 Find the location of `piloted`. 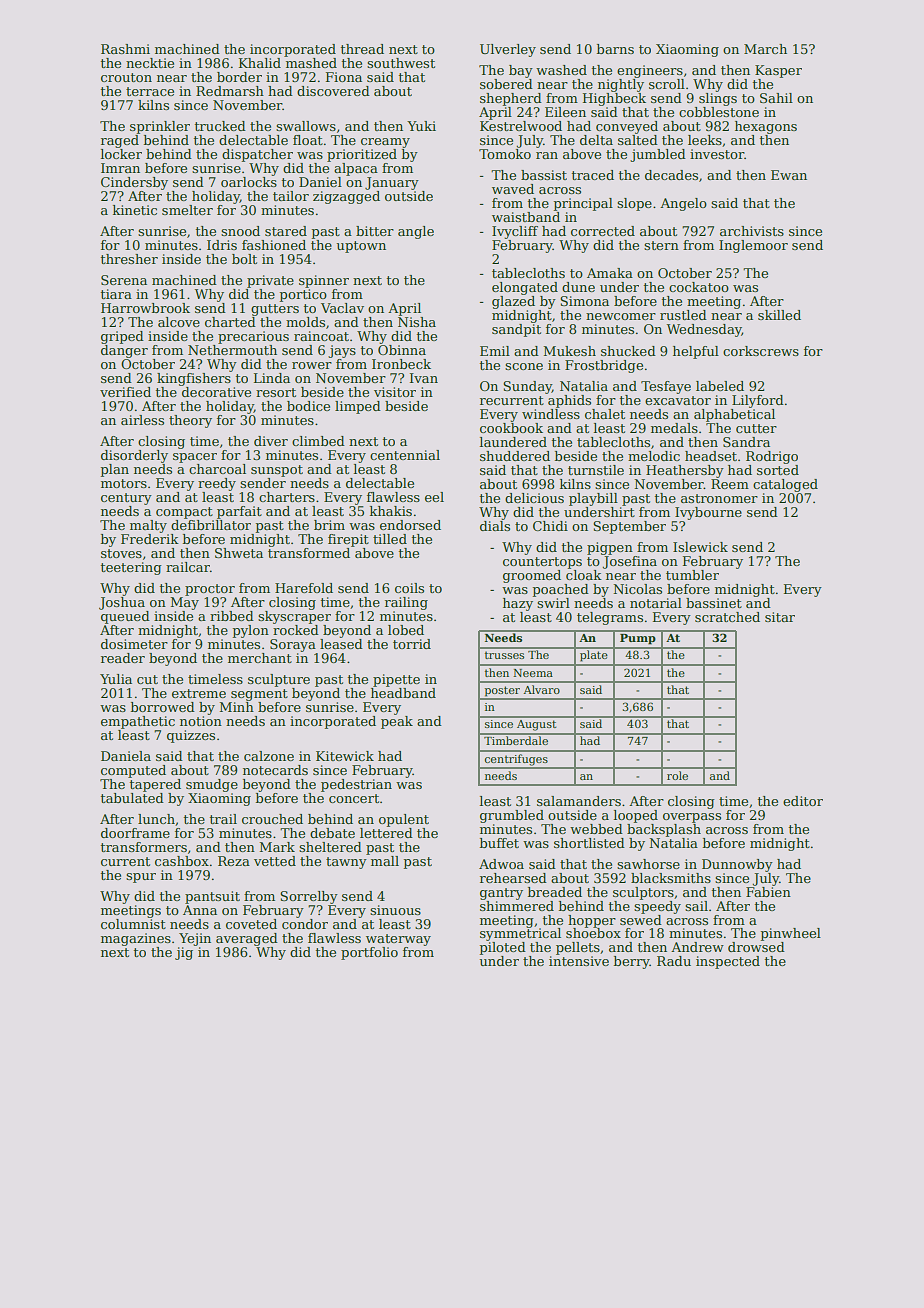

piloted is located at coordinates (503, 948).
